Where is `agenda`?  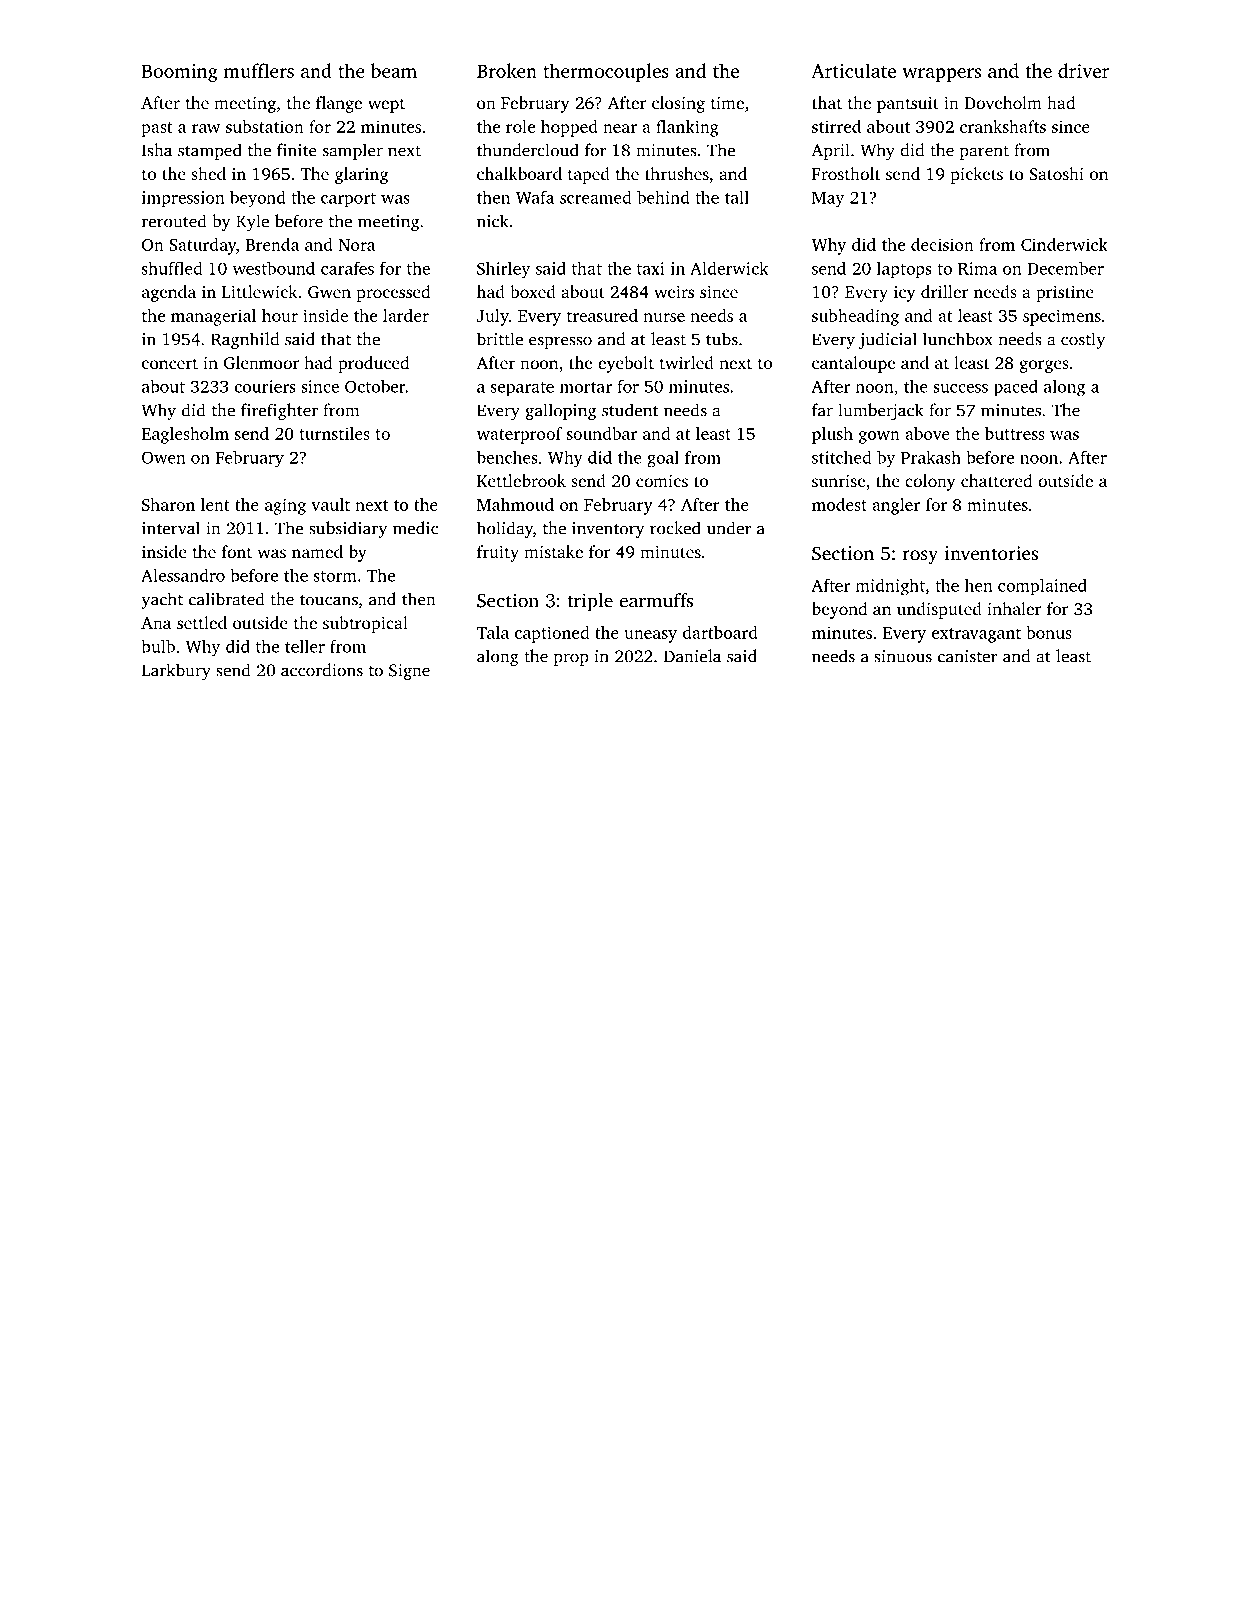 agenda is located at coordinates (169, 293).
